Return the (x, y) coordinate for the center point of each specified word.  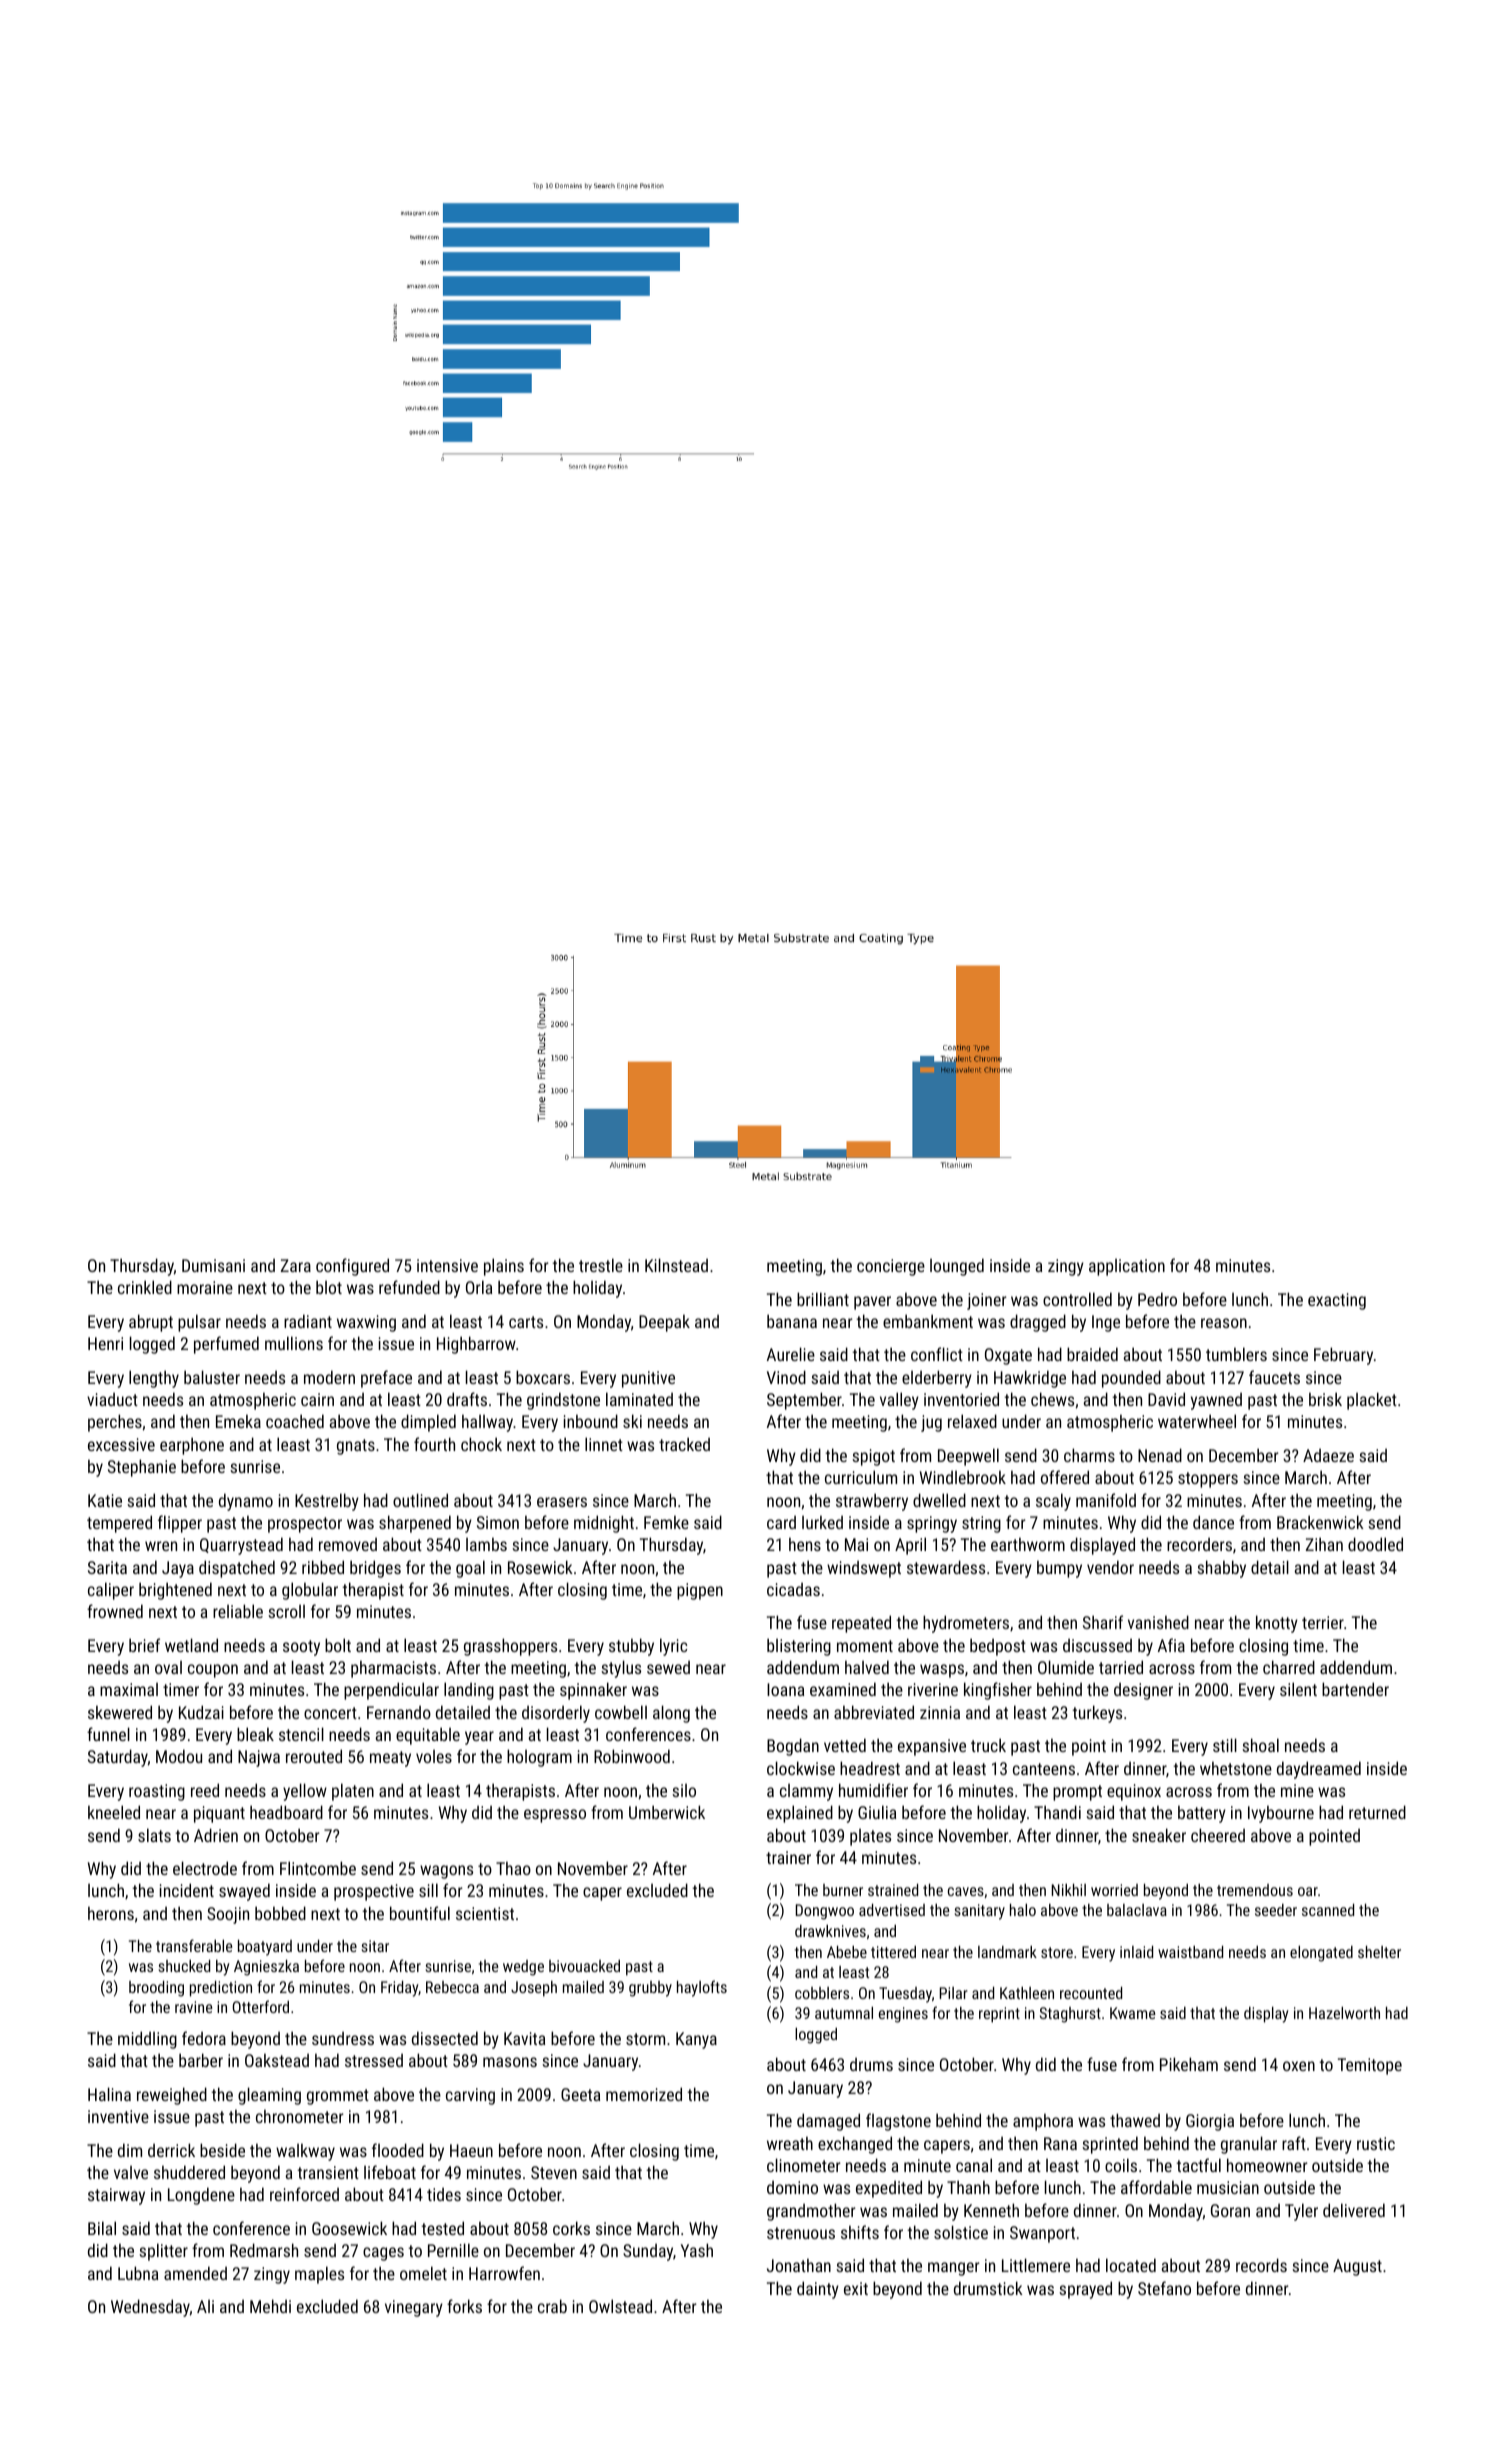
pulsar (199, 1323)
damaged (828, 2122)
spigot (873, 1457)
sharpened (415, 1524)
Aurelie (791, 1354)
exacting (1337, 1301)
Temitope (1370, 2066)
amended (195, 2273)
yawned (1216, 1401)
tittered (893, 1952)
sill (428, 1890)
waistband (1190, 1952)
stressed (374, 2060)
